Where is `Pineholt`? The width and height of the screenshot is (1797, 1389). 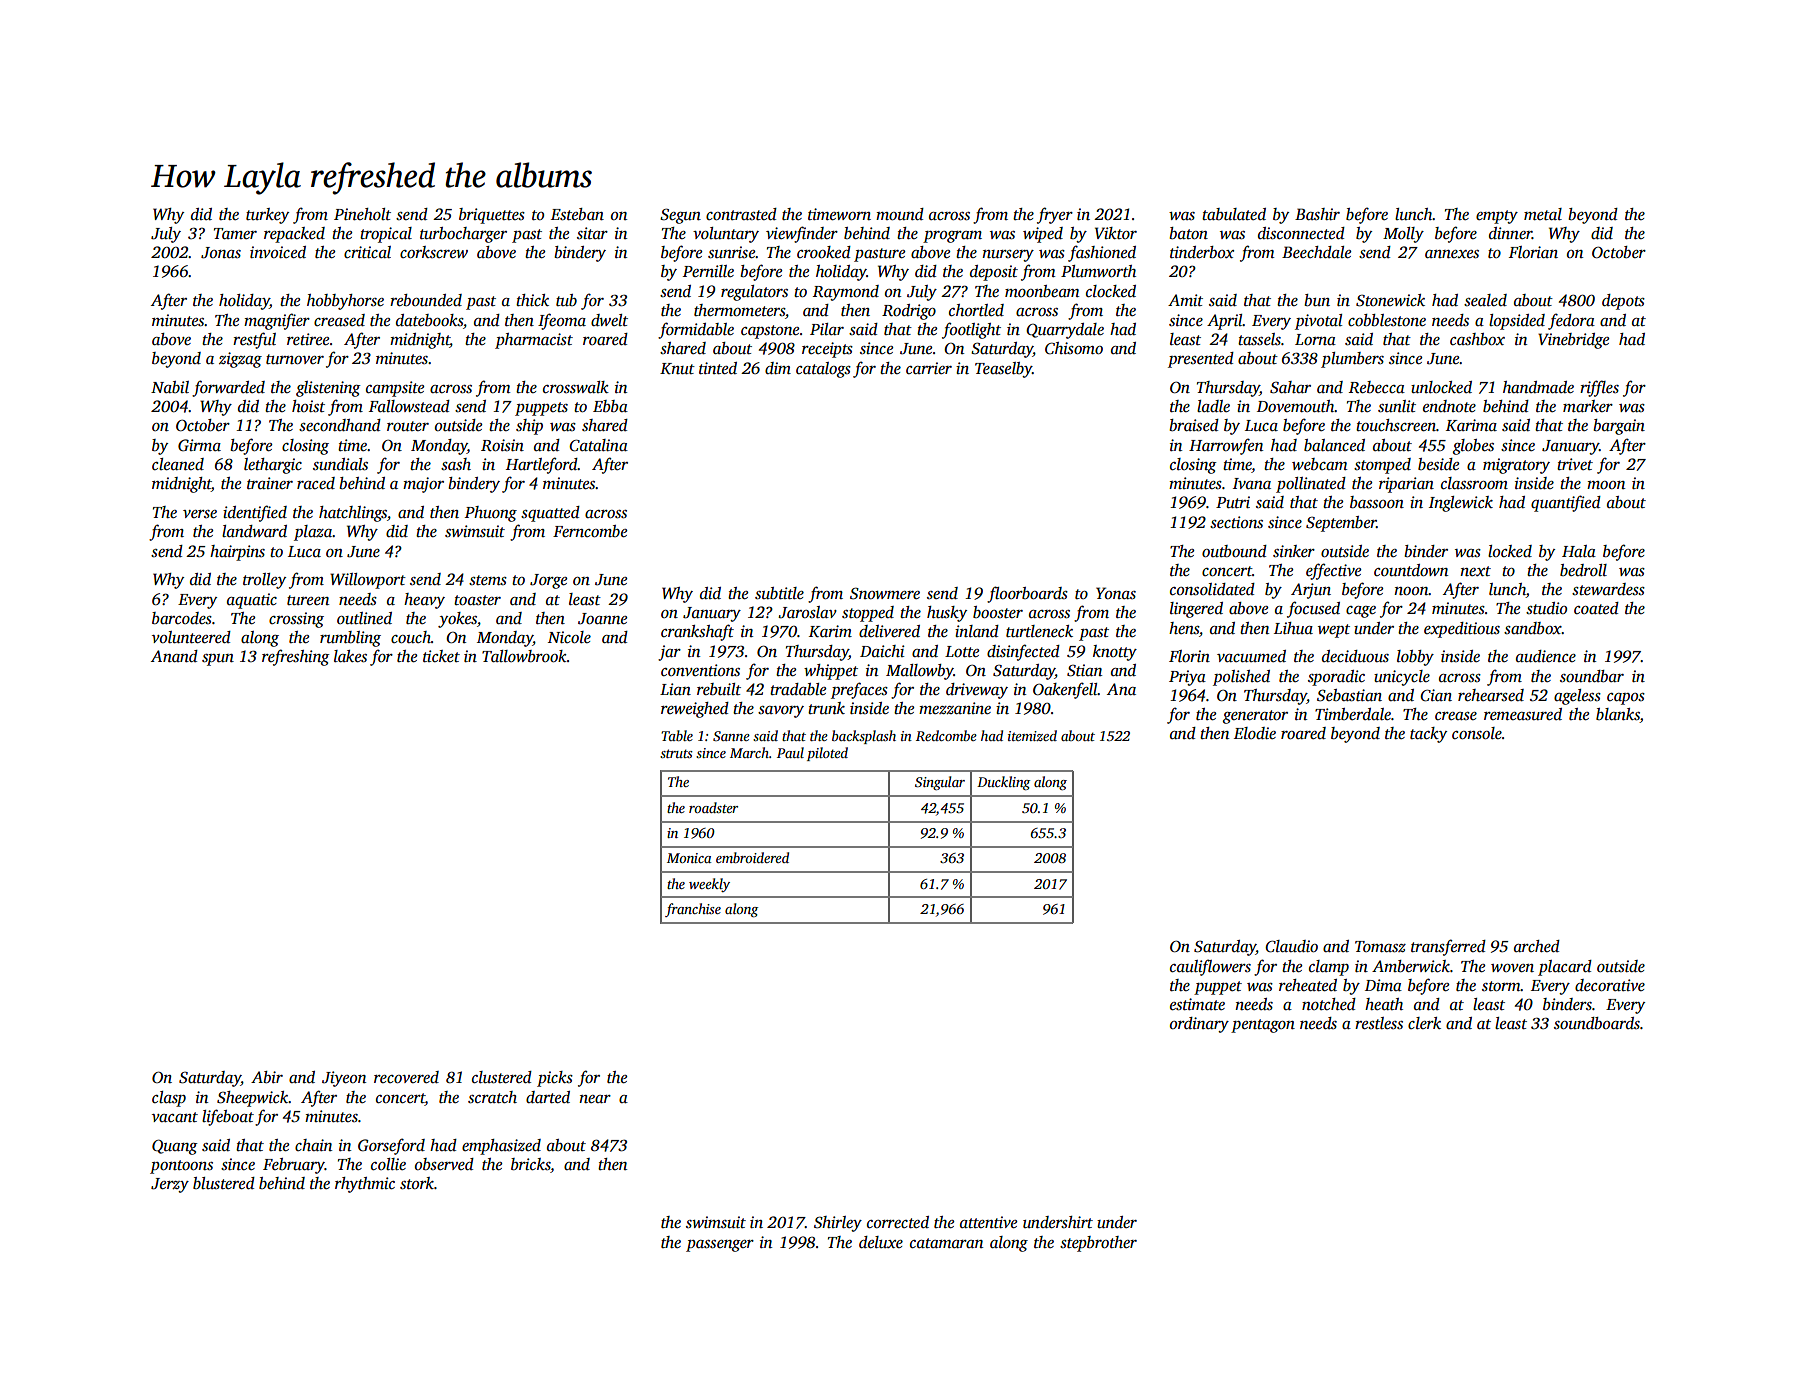 Pineholt is located at coordinates (362, 214).
